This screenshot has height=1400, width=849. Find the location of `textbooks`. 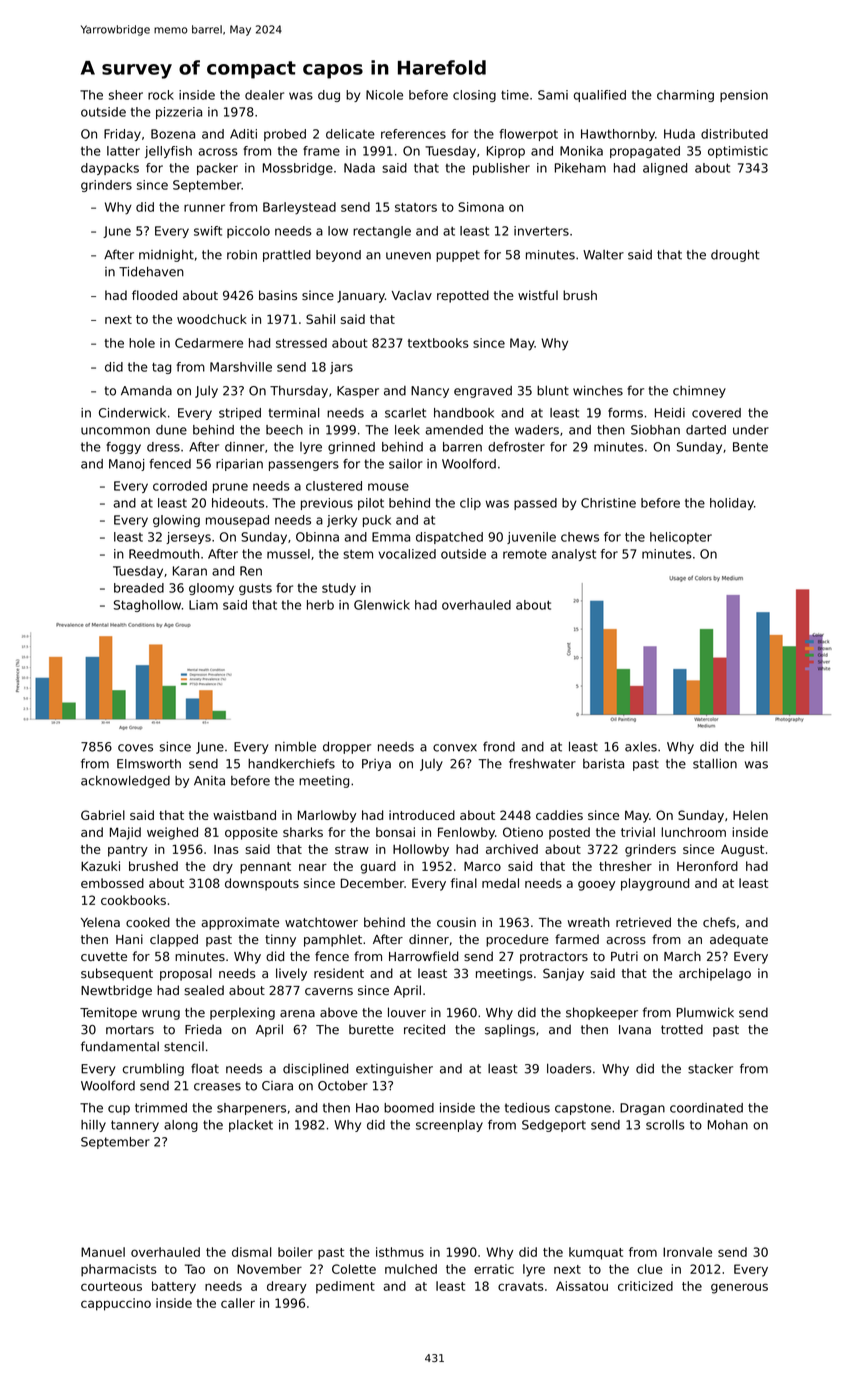

textbooks is located at coordinates (438, 343).
